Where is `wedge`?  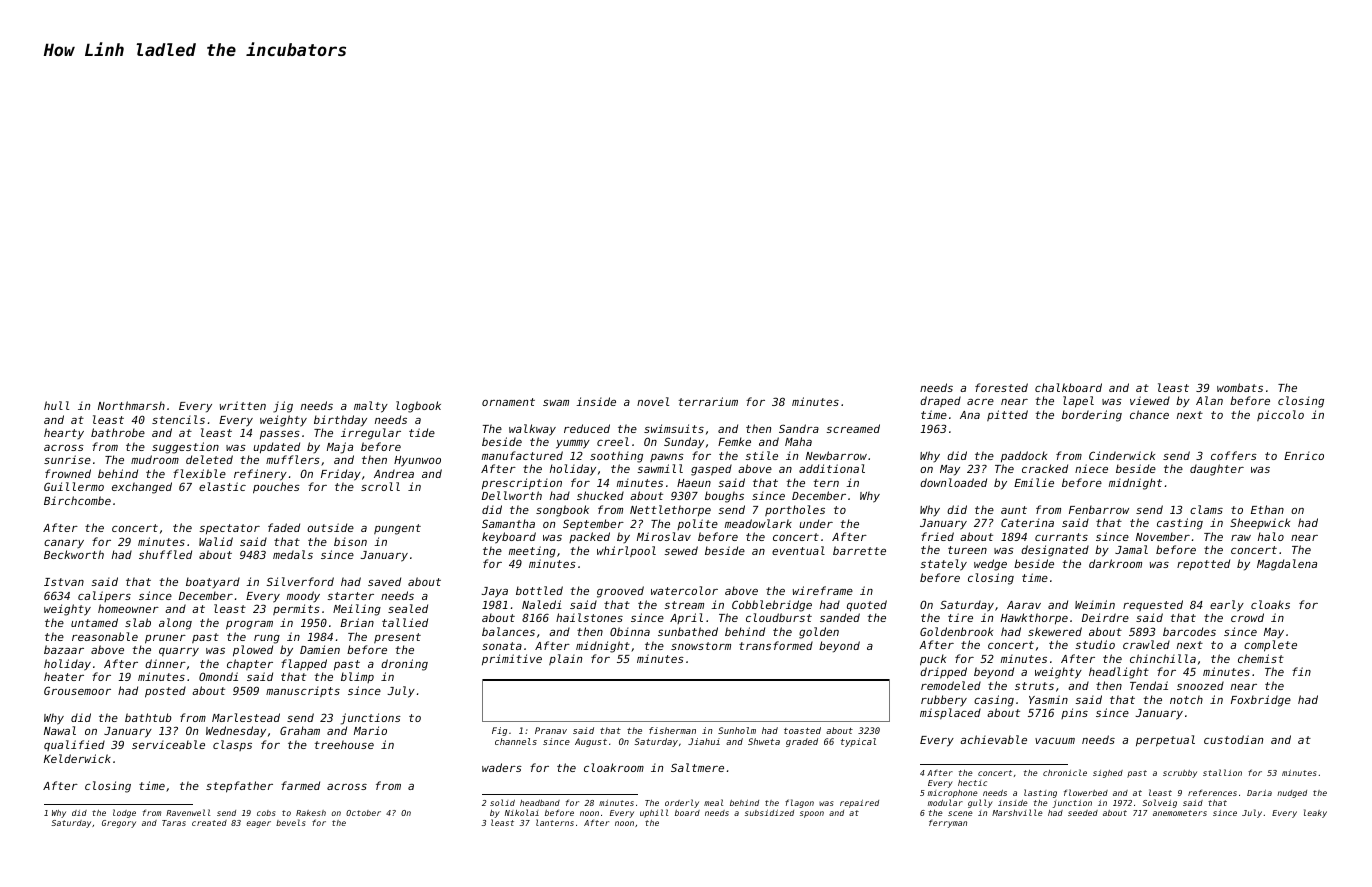
wedge is located at coordinates (990, 565).
